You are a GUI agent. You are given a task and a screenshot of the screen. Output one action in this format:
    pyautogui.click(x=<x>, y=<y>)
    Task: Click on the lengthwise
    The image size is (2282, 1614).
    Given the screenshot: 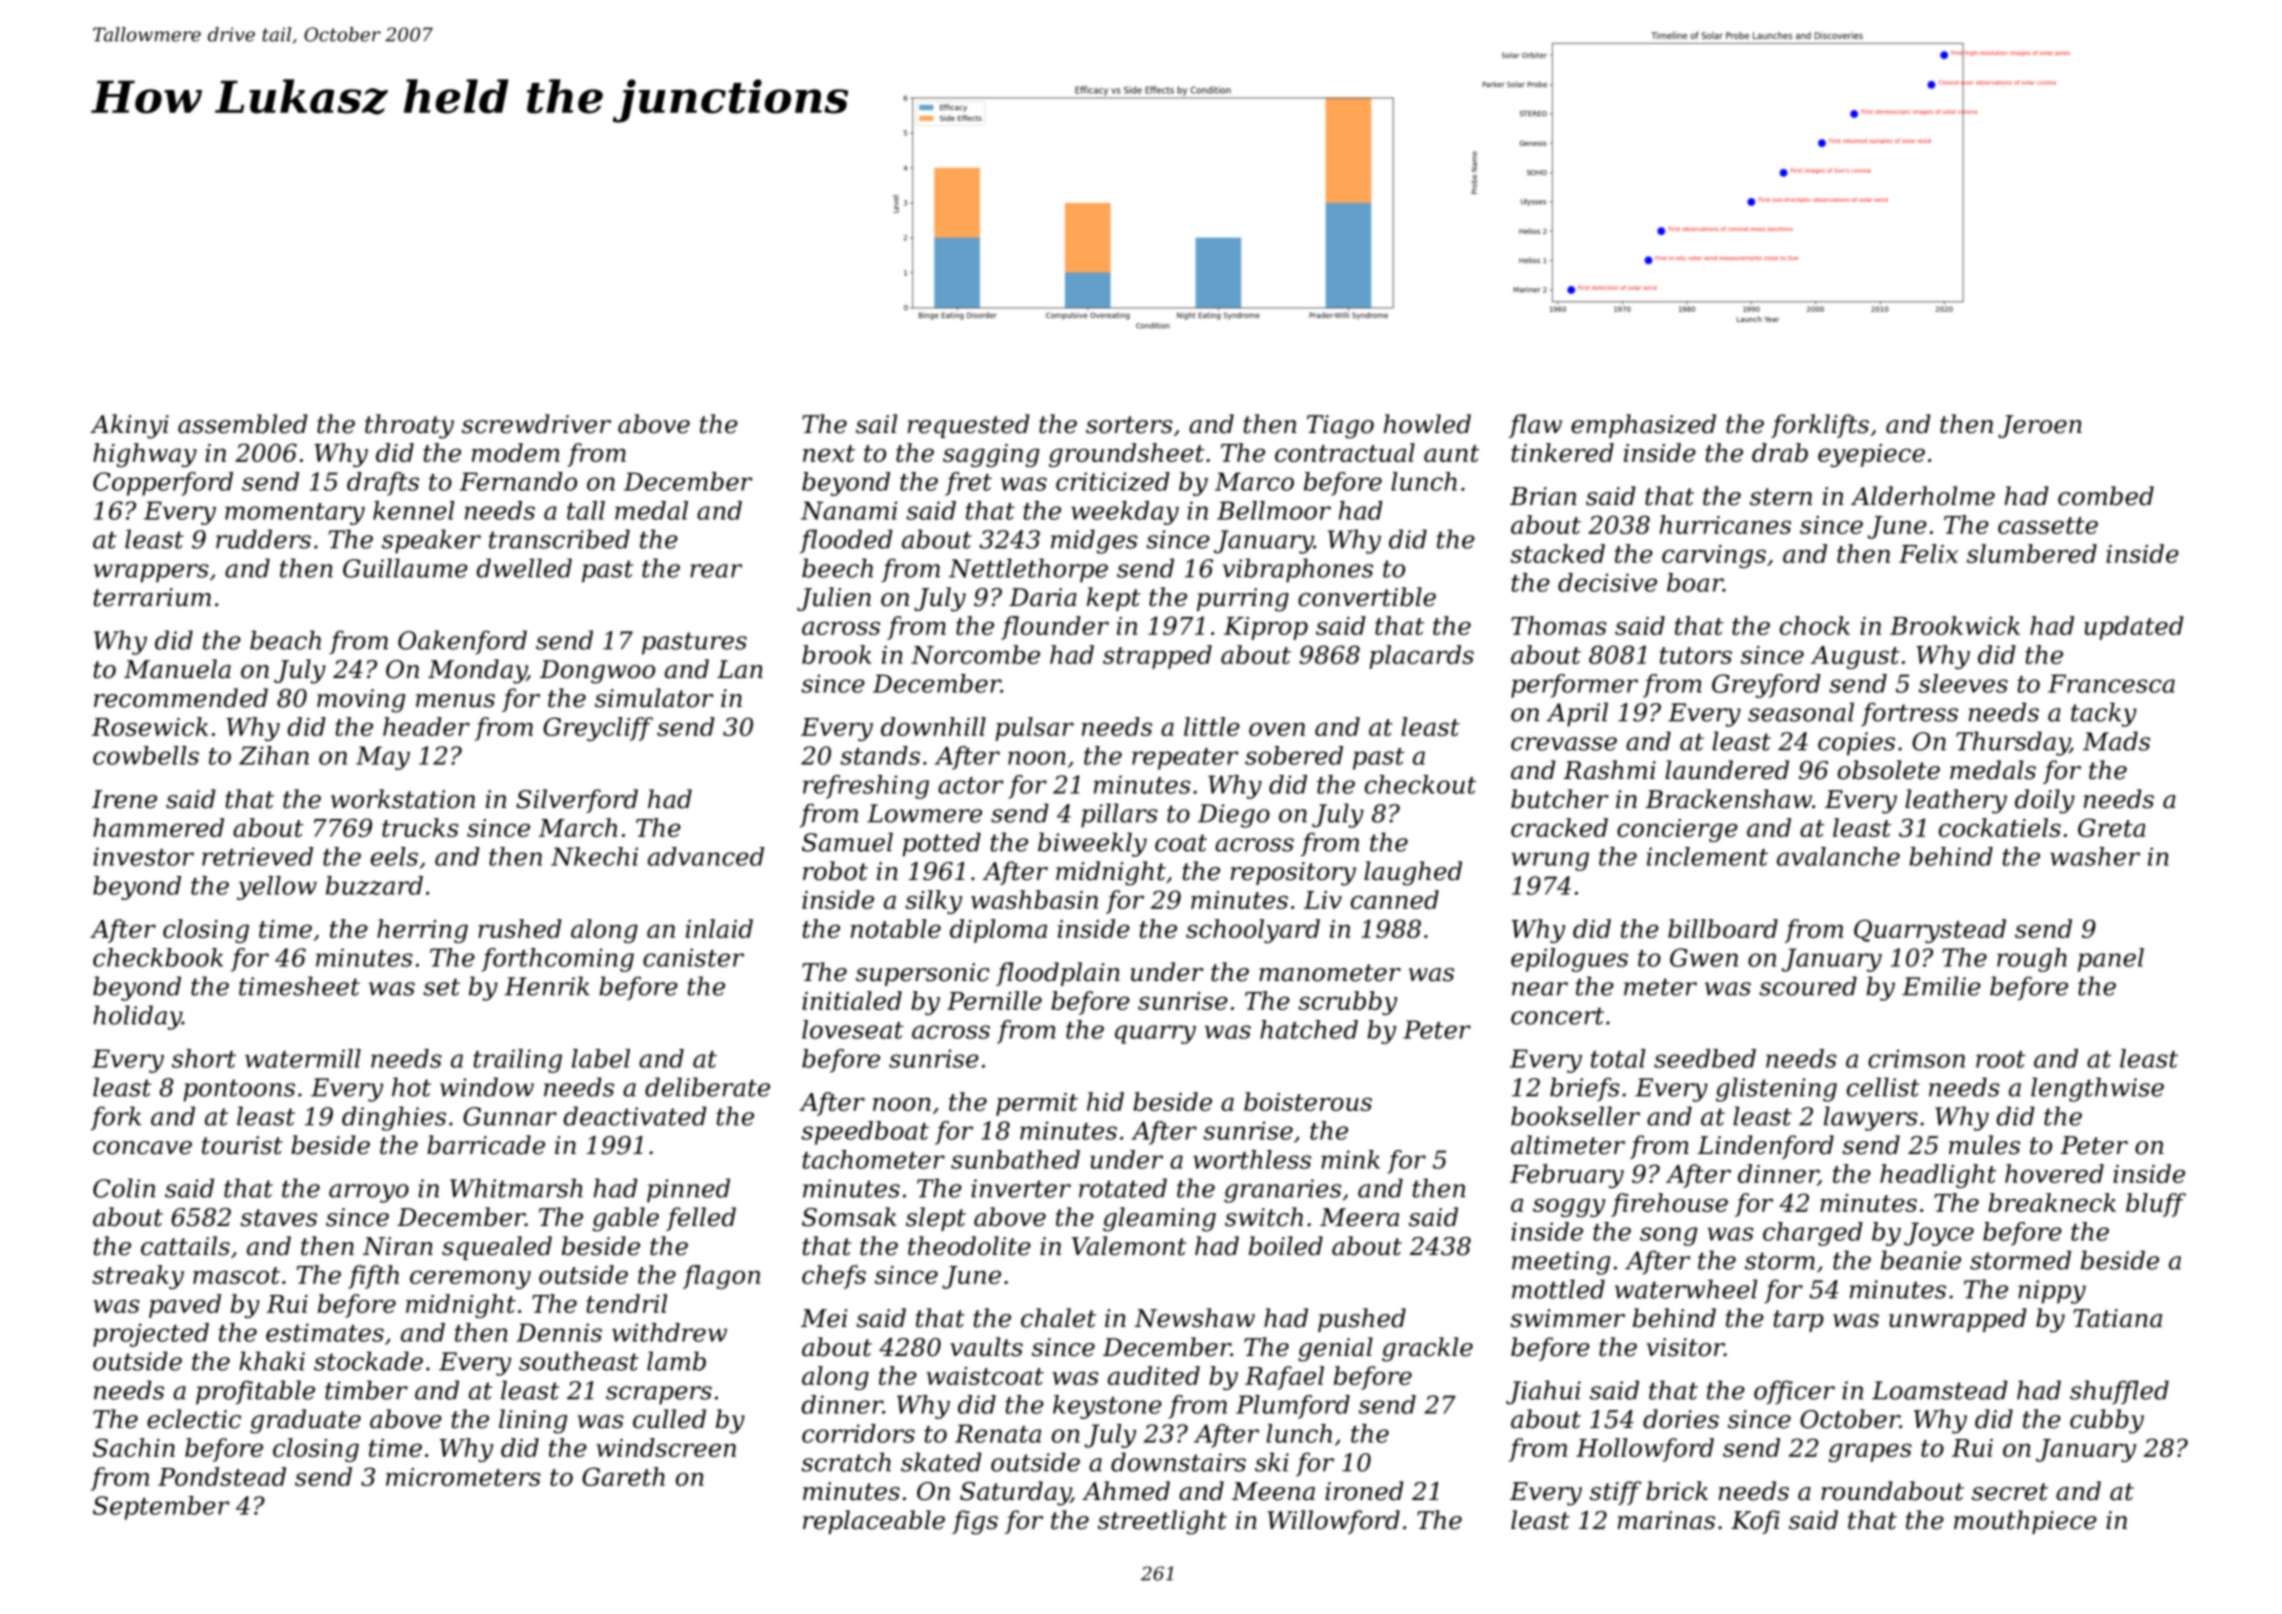 What is the action you would take?
    pyautogui.click(x=2097, y=1089)
